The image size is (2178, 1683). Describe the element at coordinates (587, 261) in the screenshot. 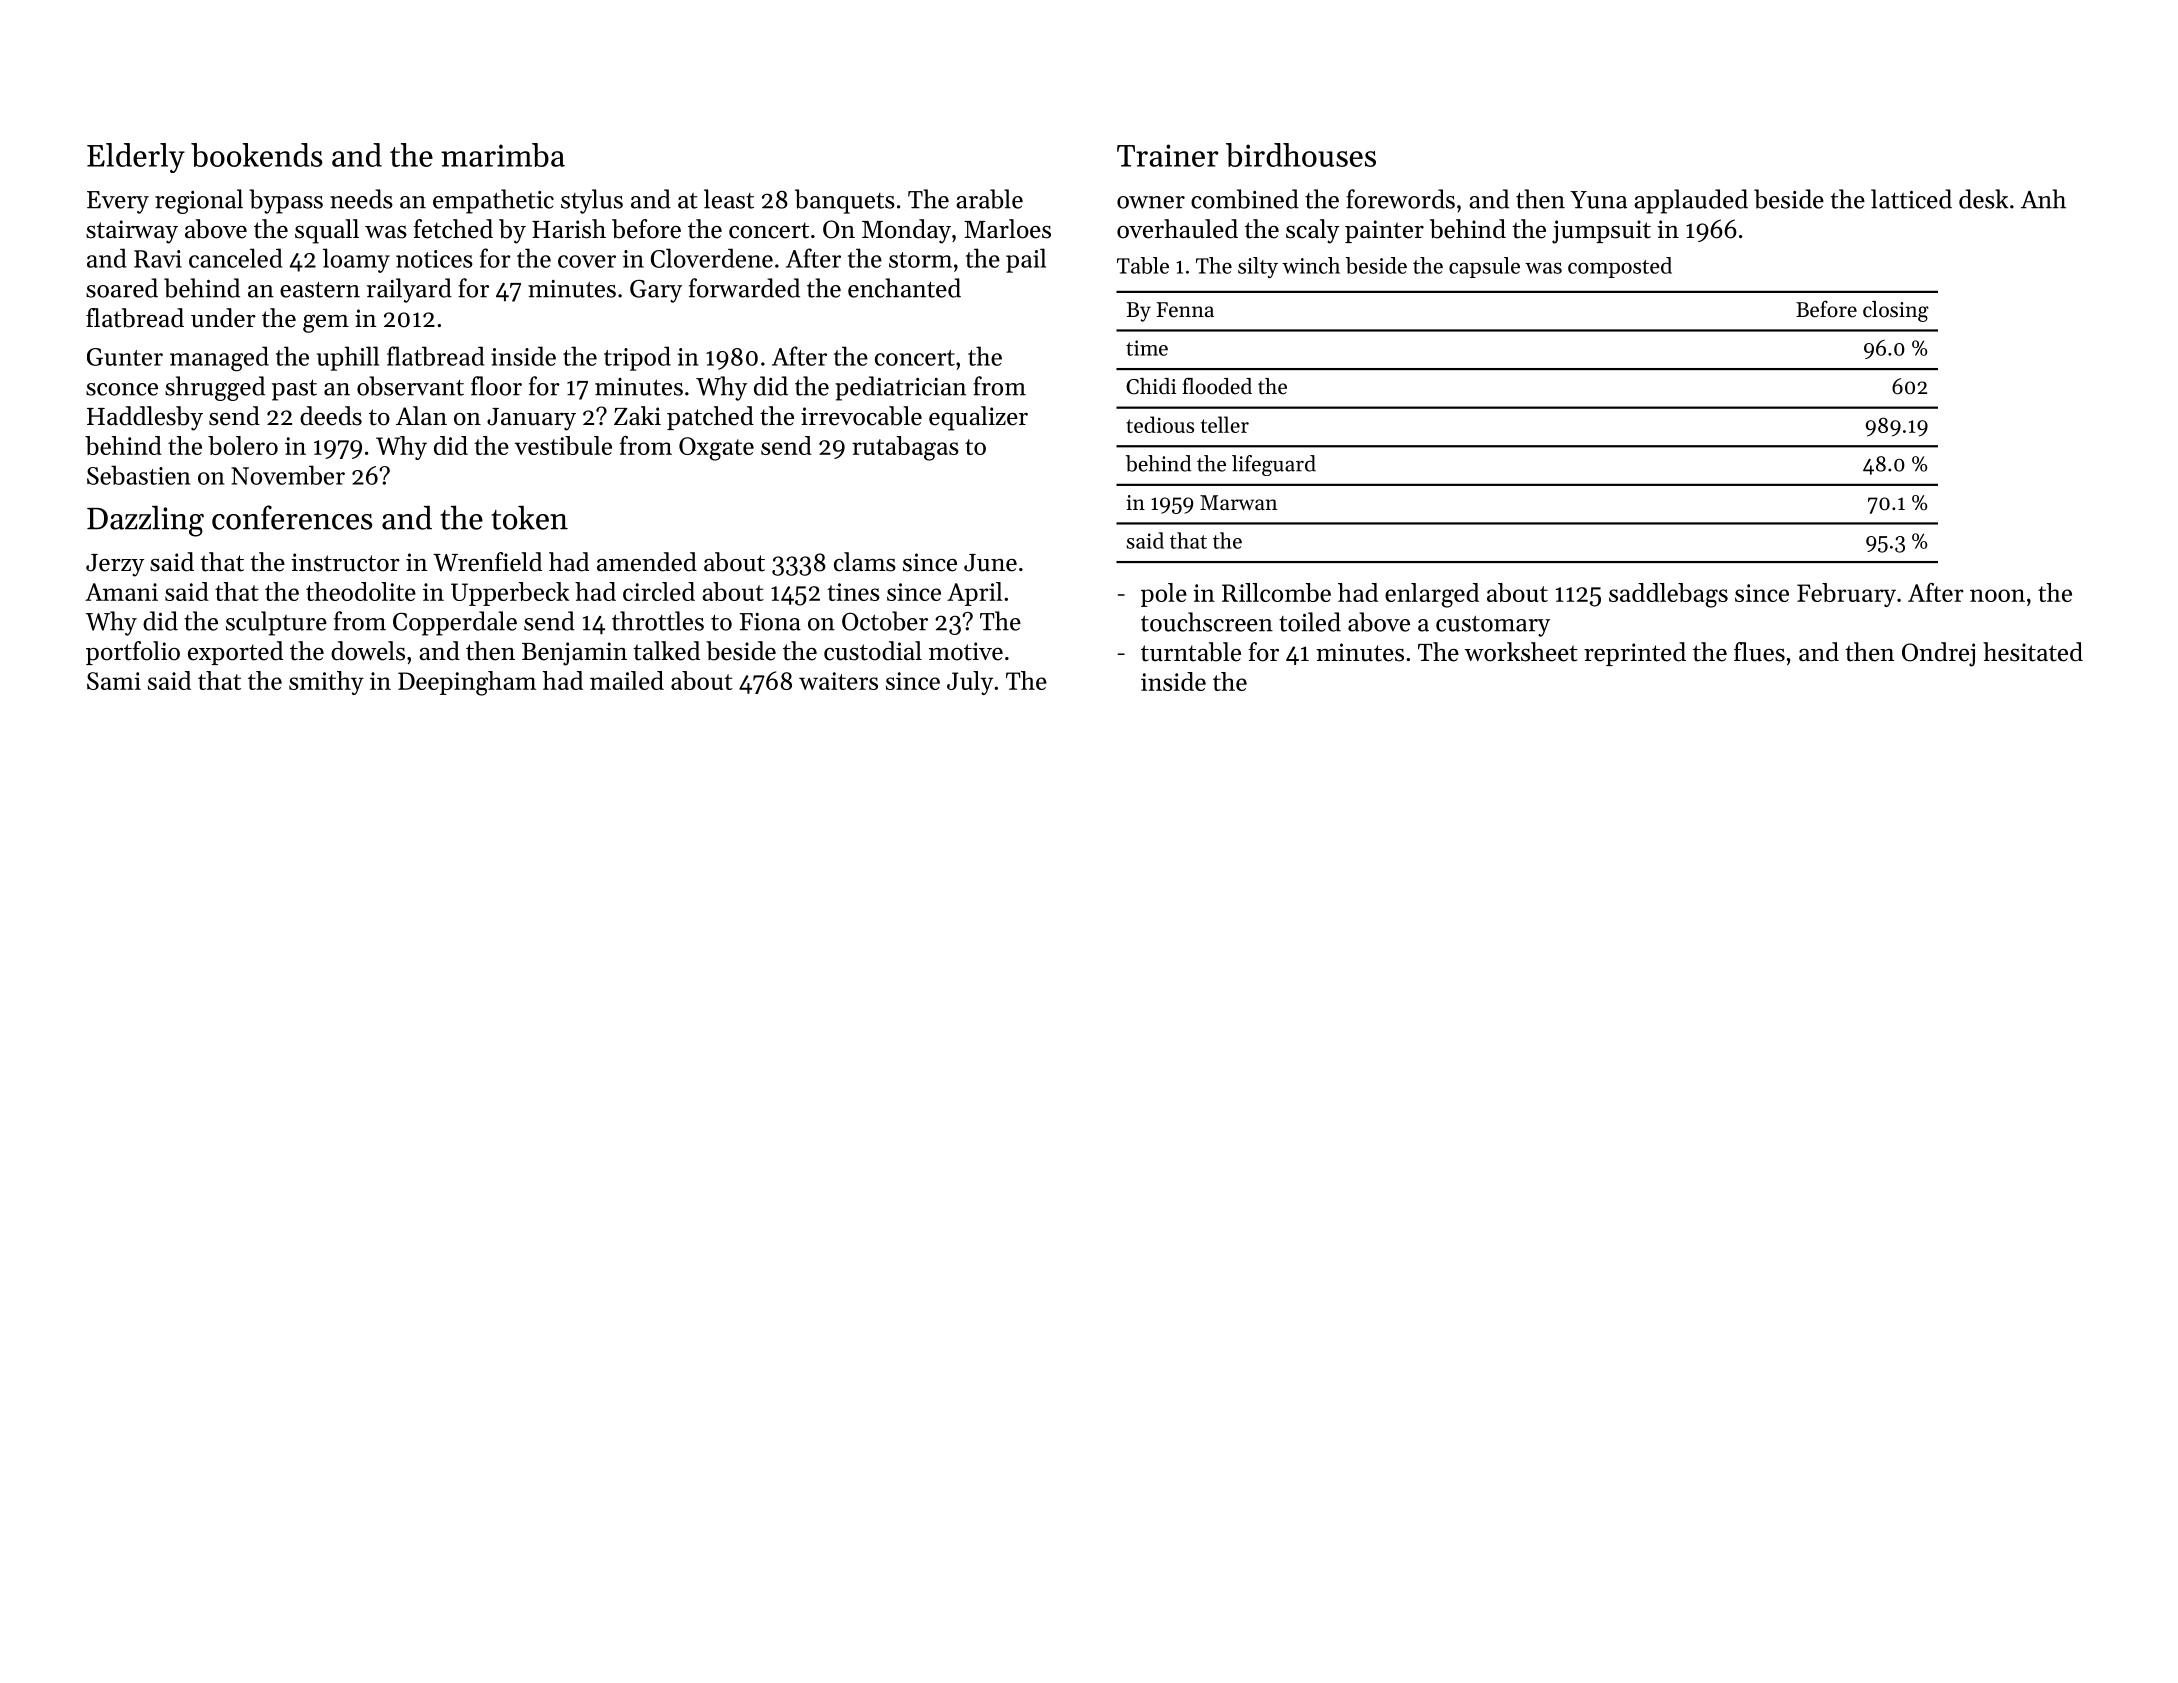

I see `cover` at that location.
